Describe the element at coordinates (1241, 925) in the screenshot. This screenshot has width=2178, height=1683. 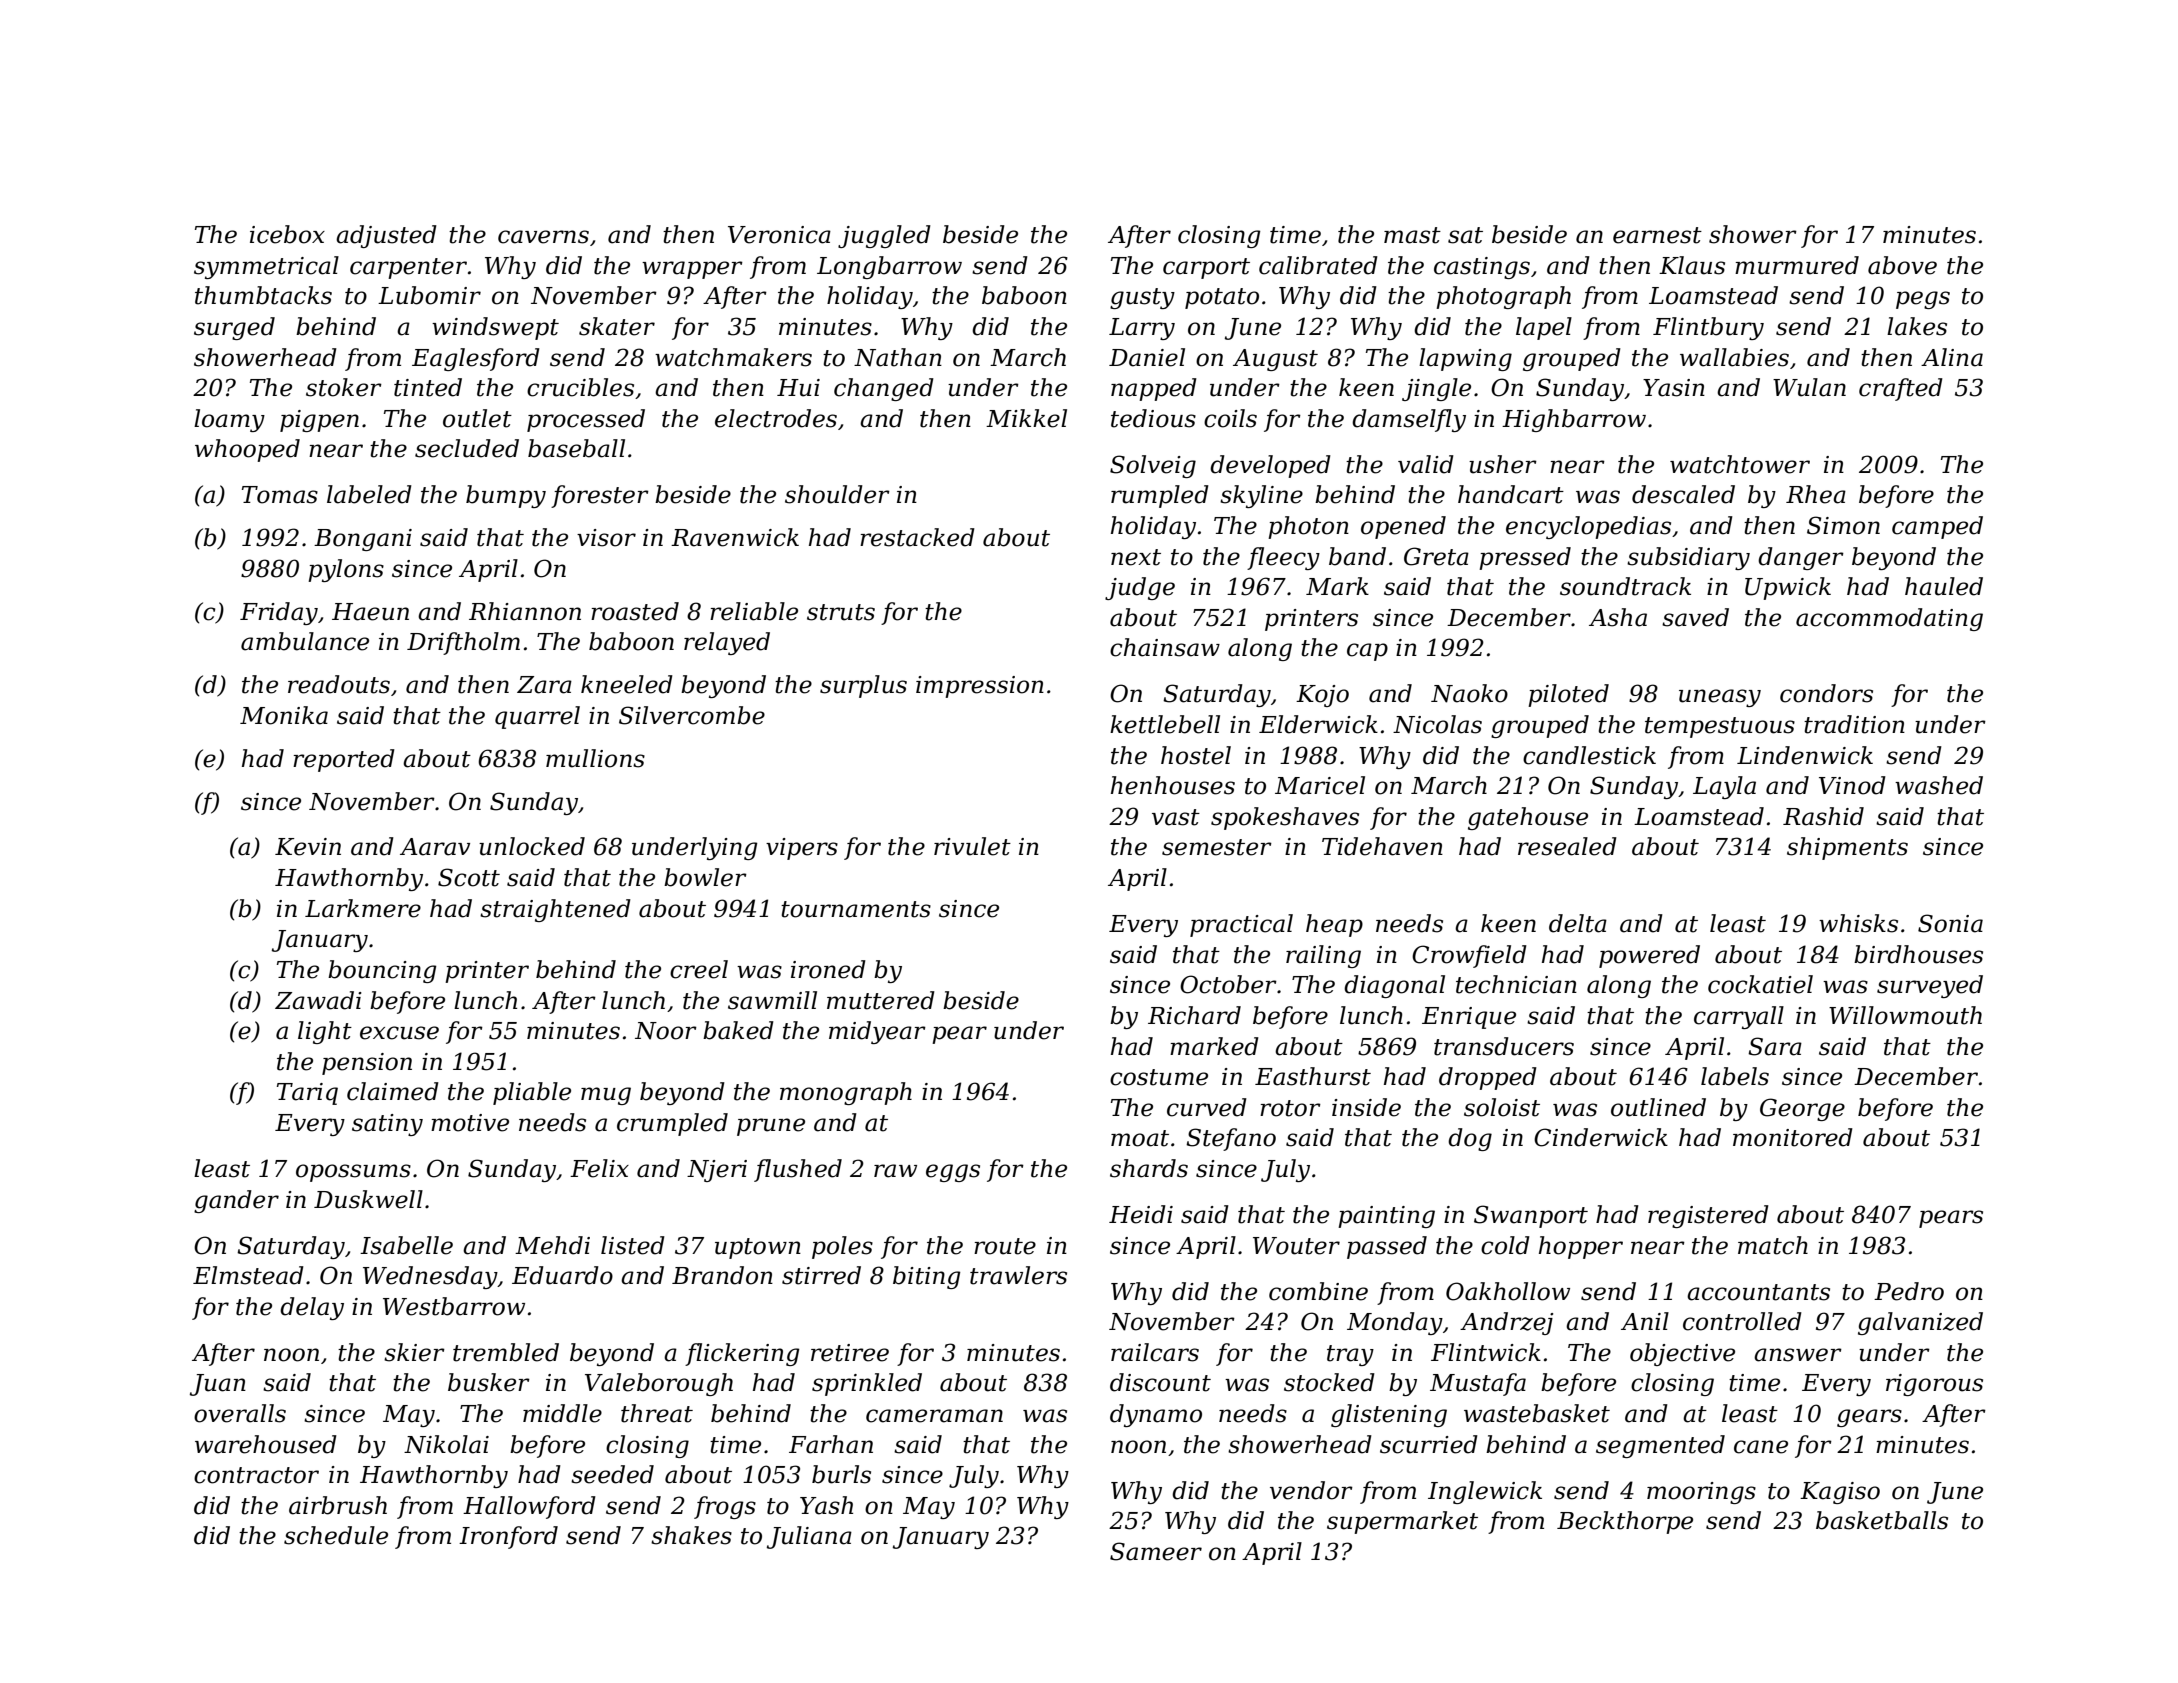
I see `practical` at that location.
